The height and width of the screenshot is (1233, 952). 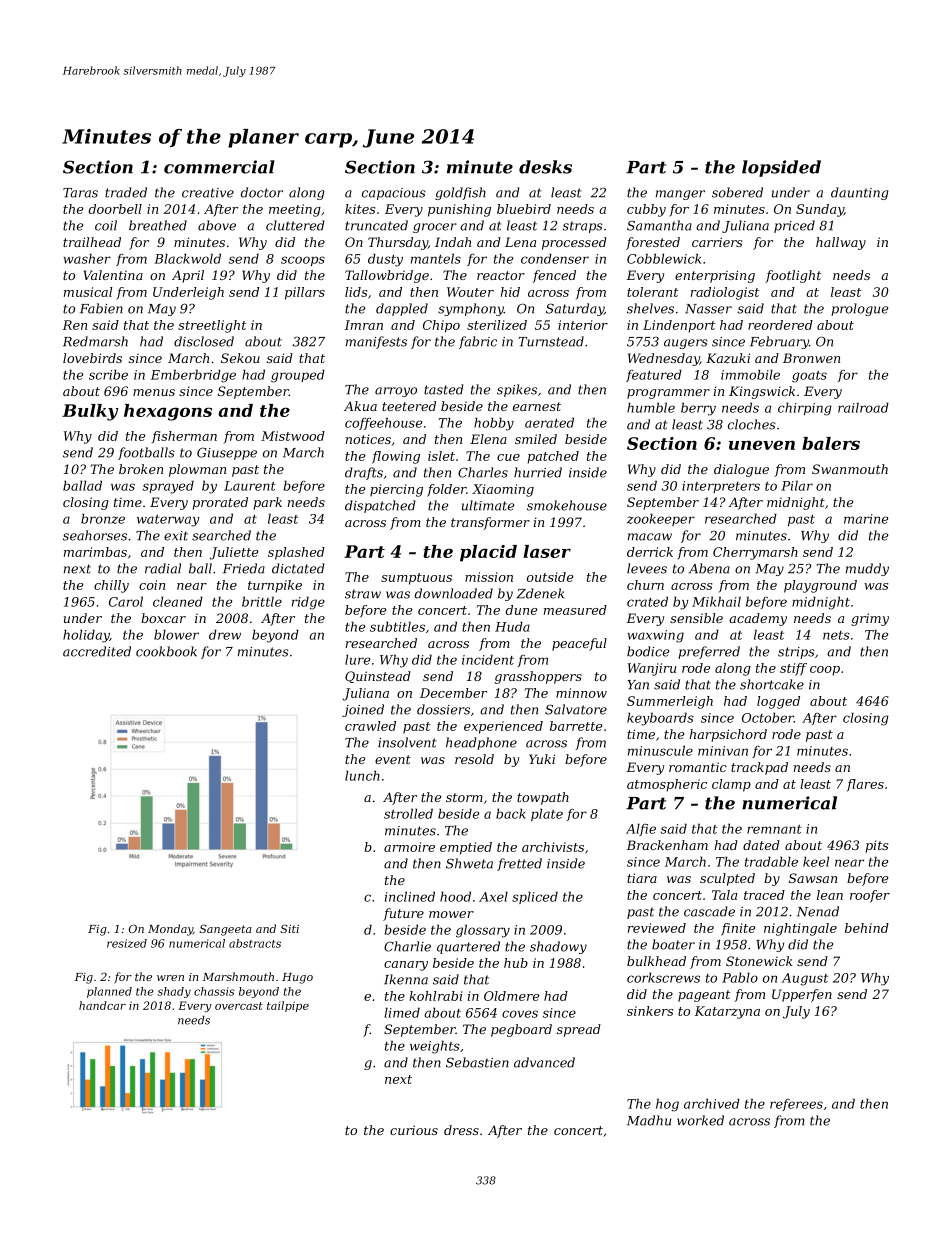 What do you see at coordinates (460, 193) in the screenshot?
I see `goldfish` at bounding box center [460, 193].
